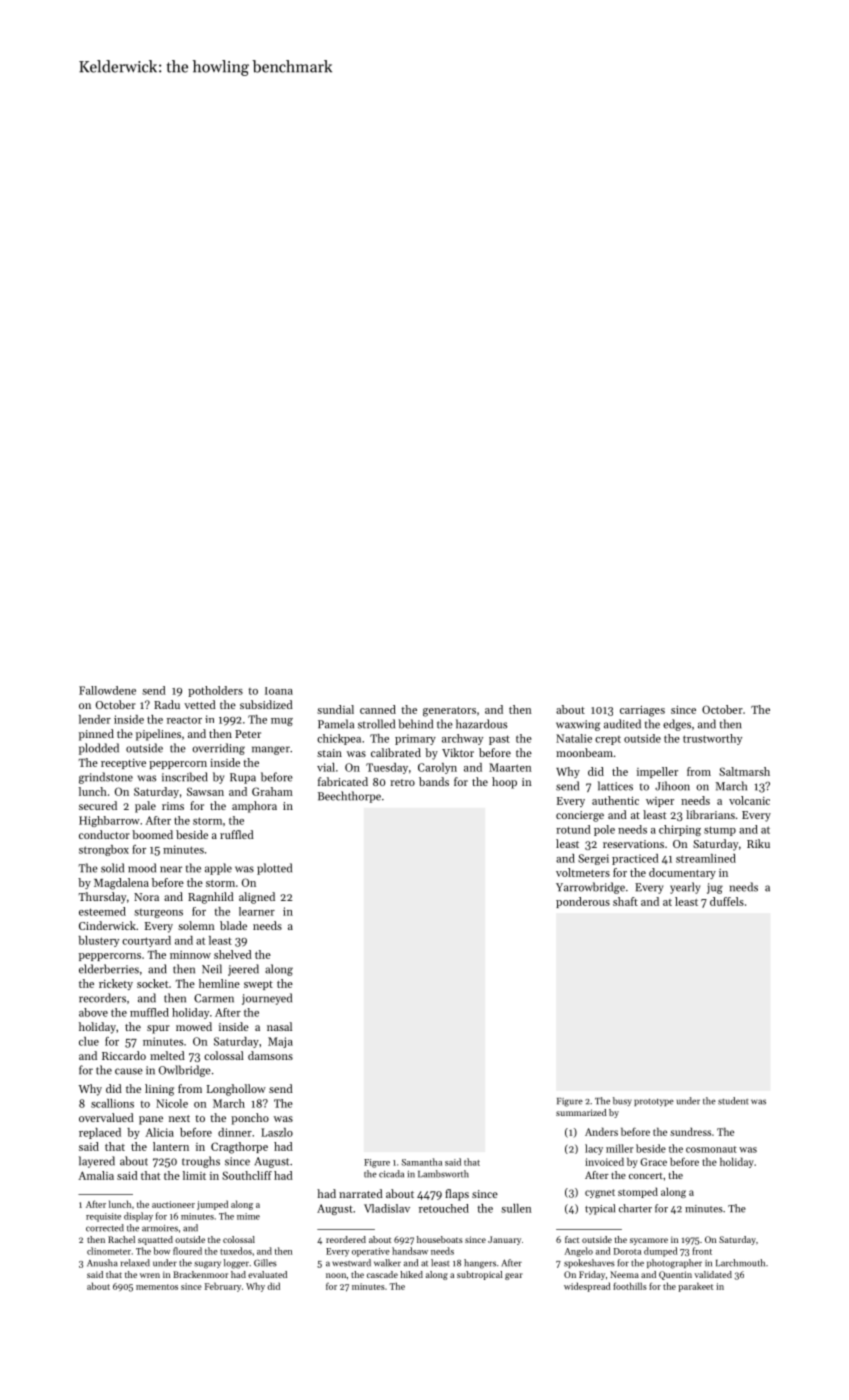 The width and height of the document is (849, 1400). What do you see at coordinates (279, 1026) in the document?
I see `nasal` at bounding box center [279, 1026].
